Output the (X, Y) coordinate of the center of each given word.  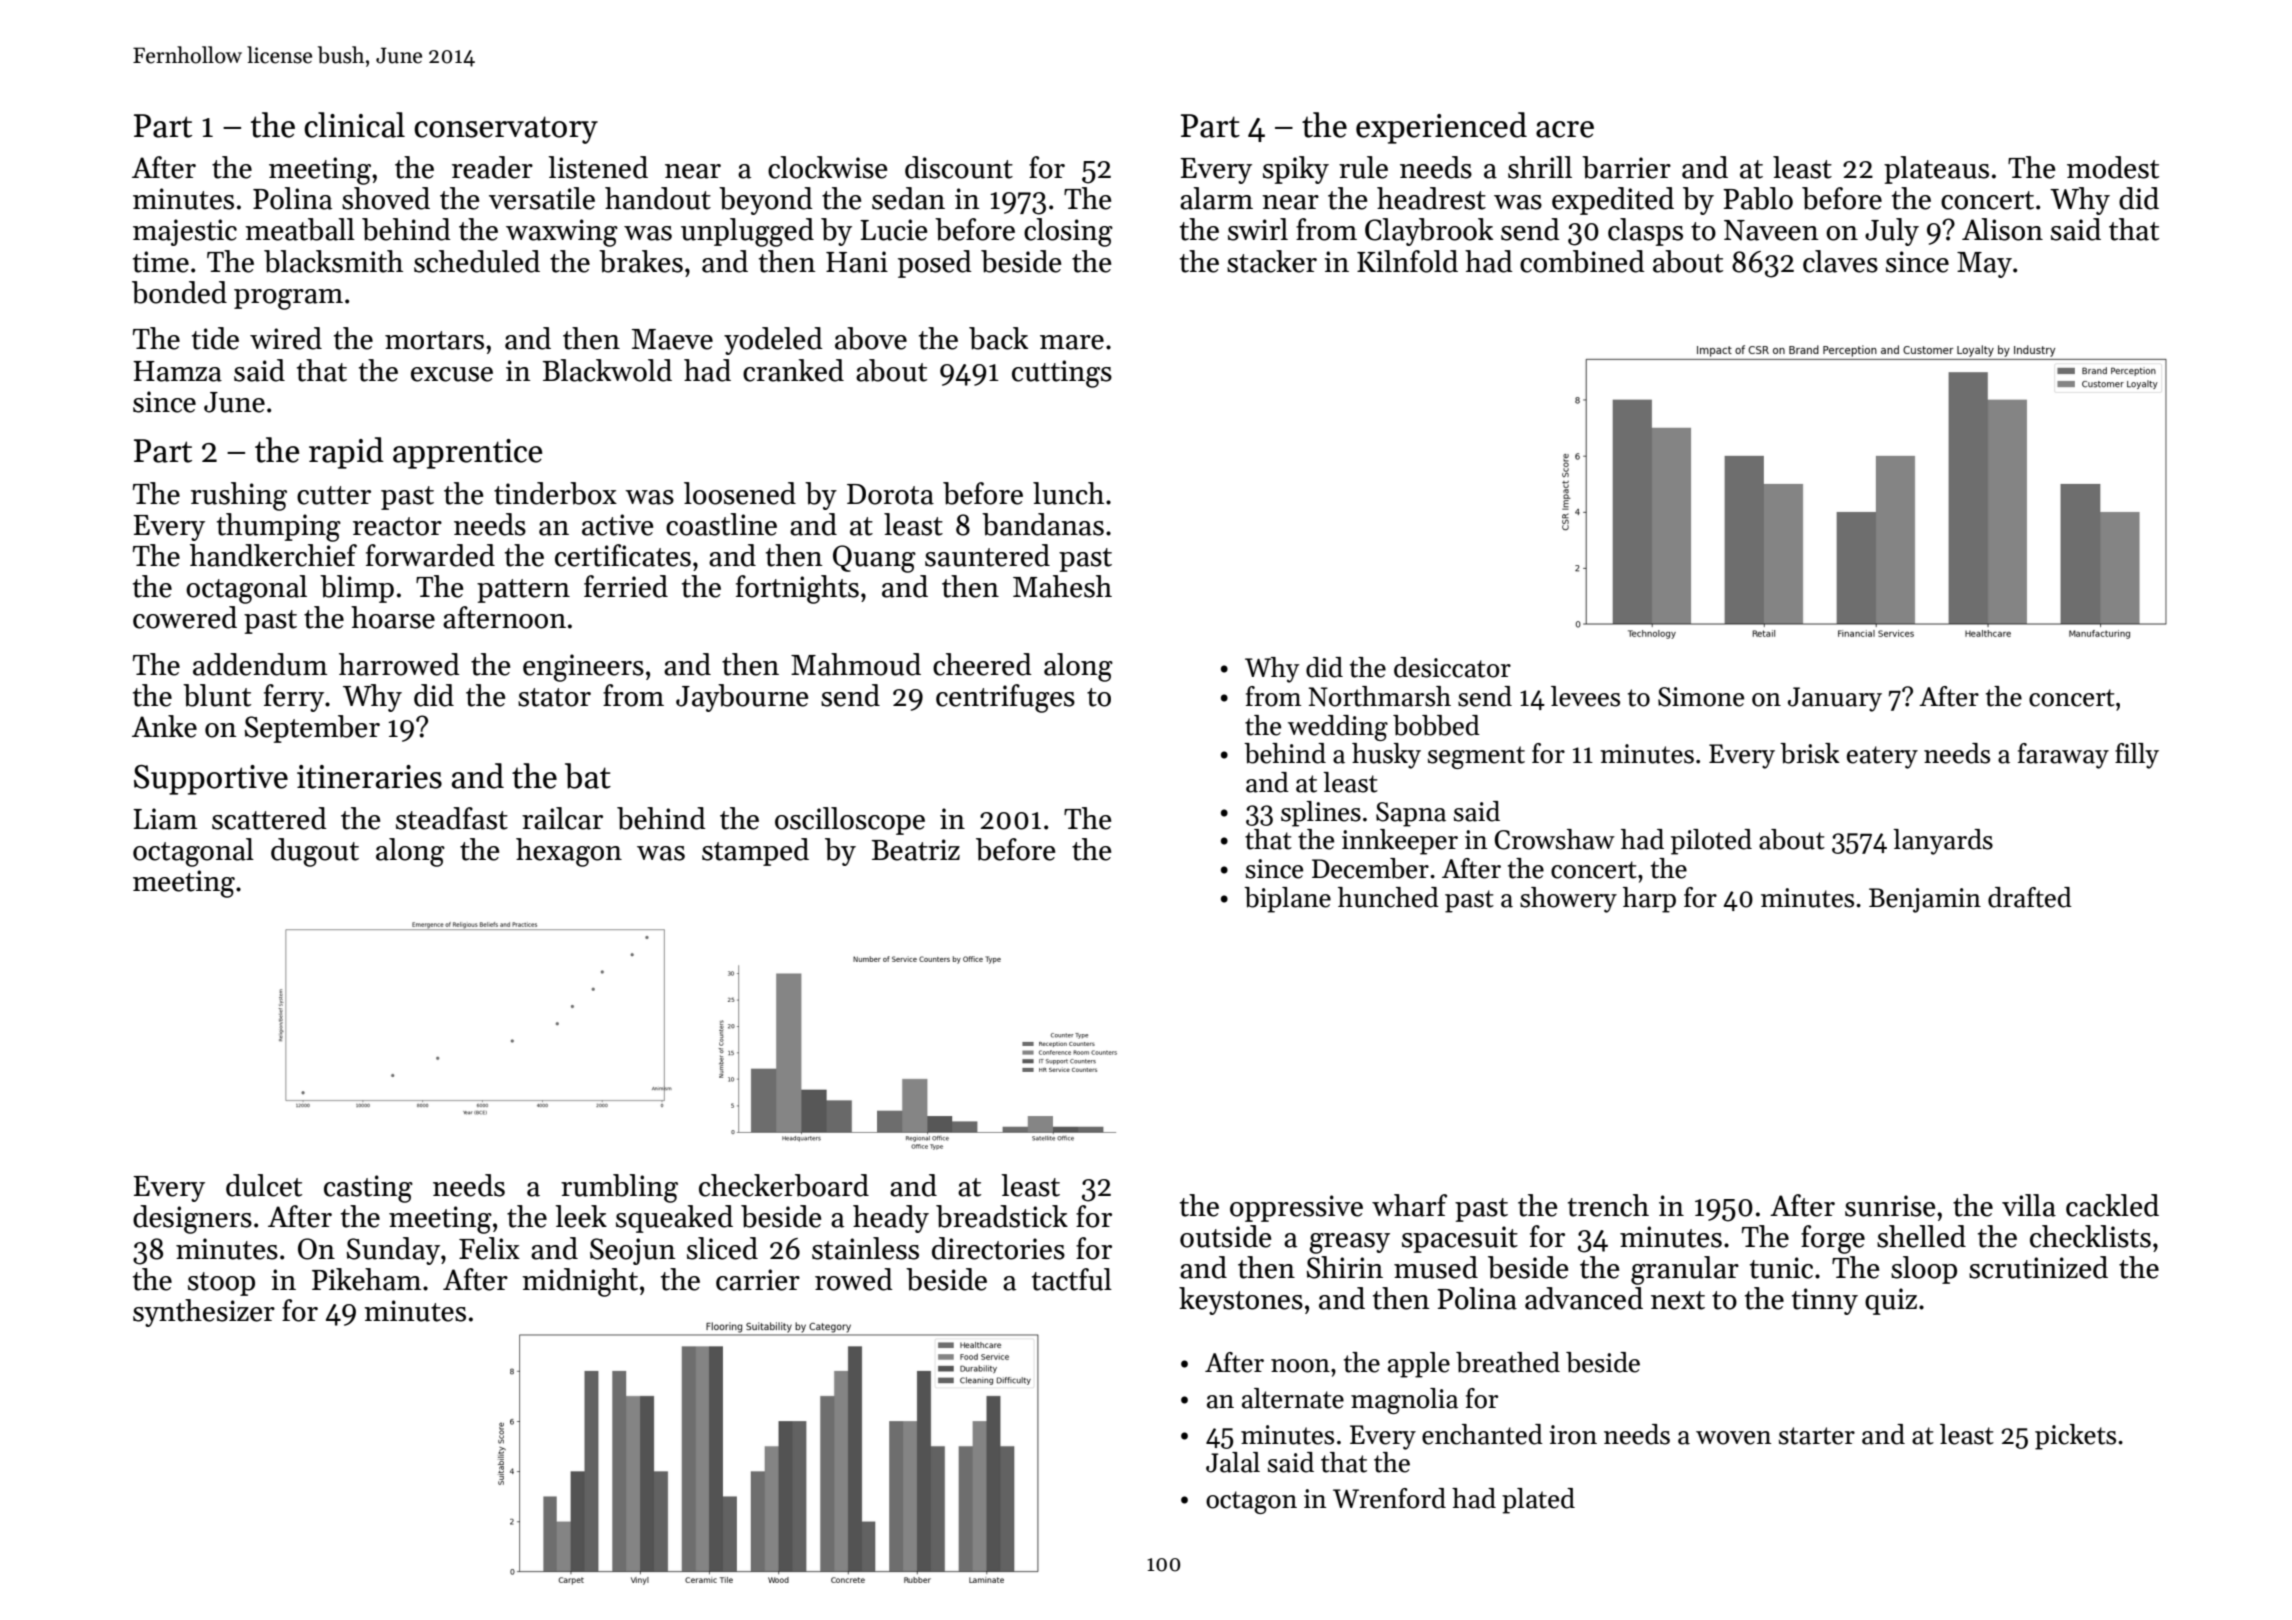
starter (1817, 1436)
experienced (1441, 128)
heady (891, 1219)
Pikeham (366, 1279)
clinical (354, 125)
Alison (2002, 229)
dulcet (264, 1185)
